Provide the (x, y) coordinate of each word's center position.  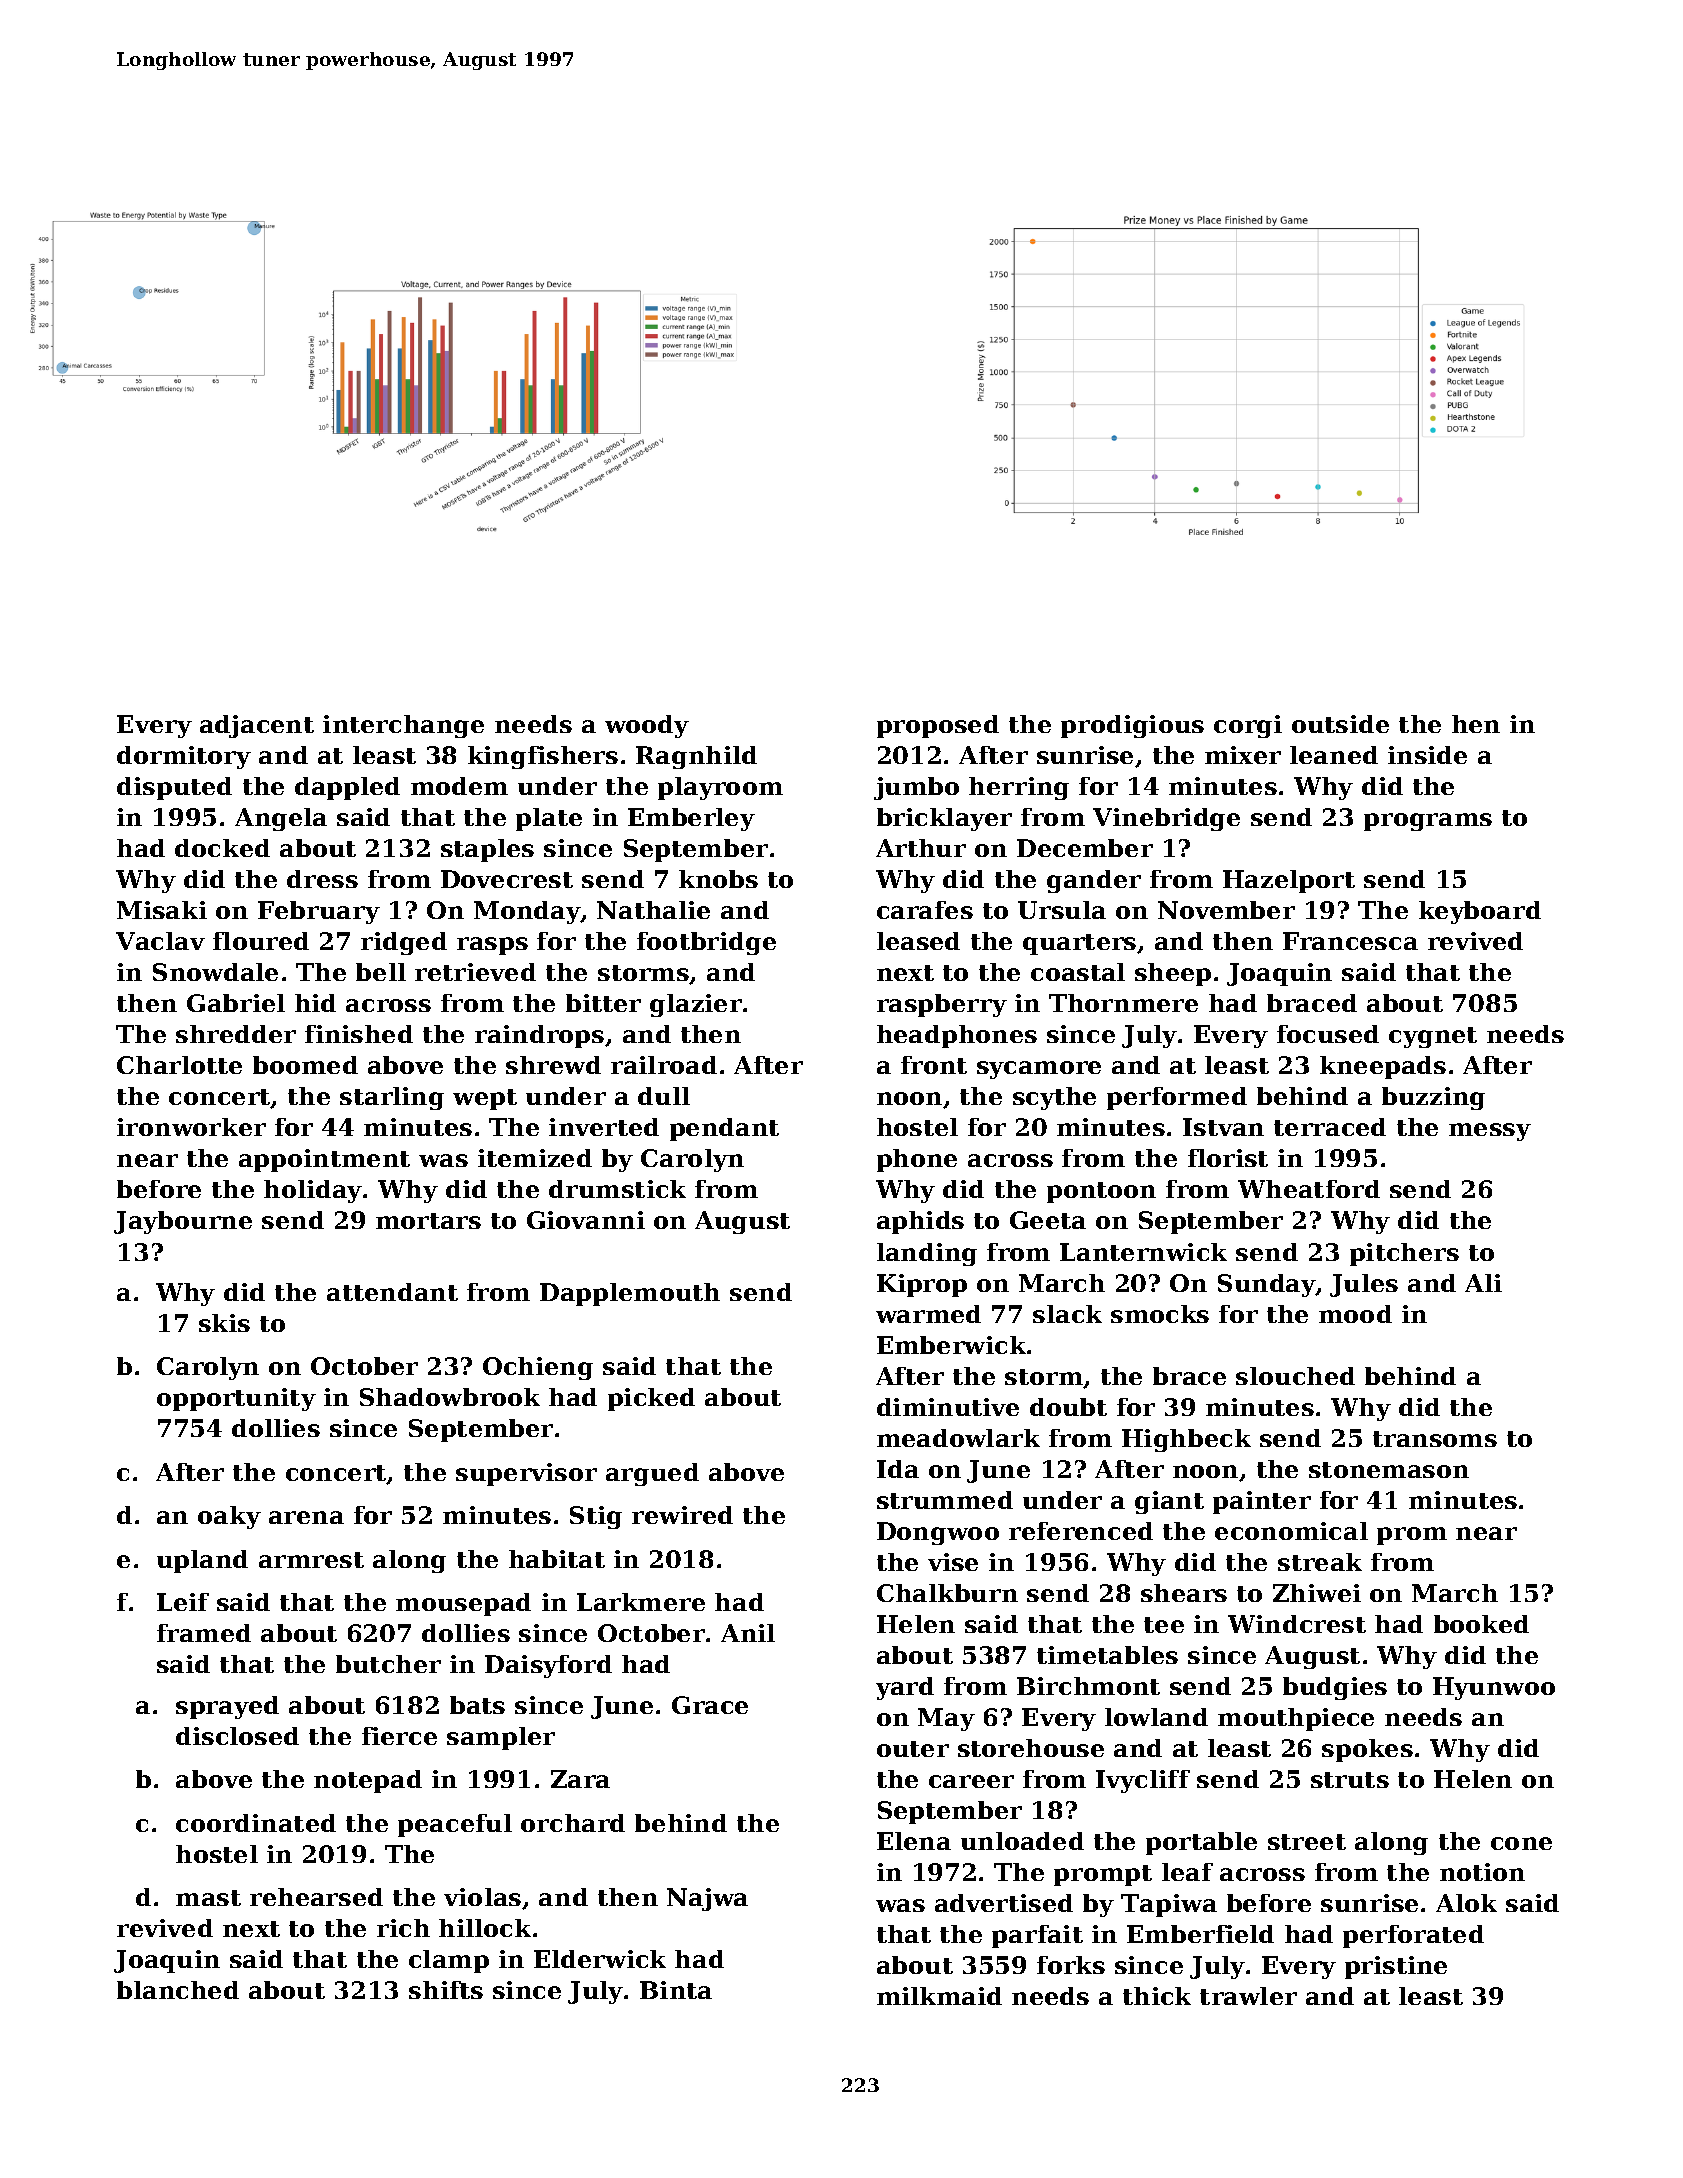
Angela (281, 819)
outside (1340, 724)
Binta (676, 1990)
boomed (305, 1065)
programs (1428, 822)
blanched (178, 1990)
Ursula (1062, 910)
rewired (682, 1515)
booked (1481, 1624)
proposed (938, 726)
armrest (311, 1560)
